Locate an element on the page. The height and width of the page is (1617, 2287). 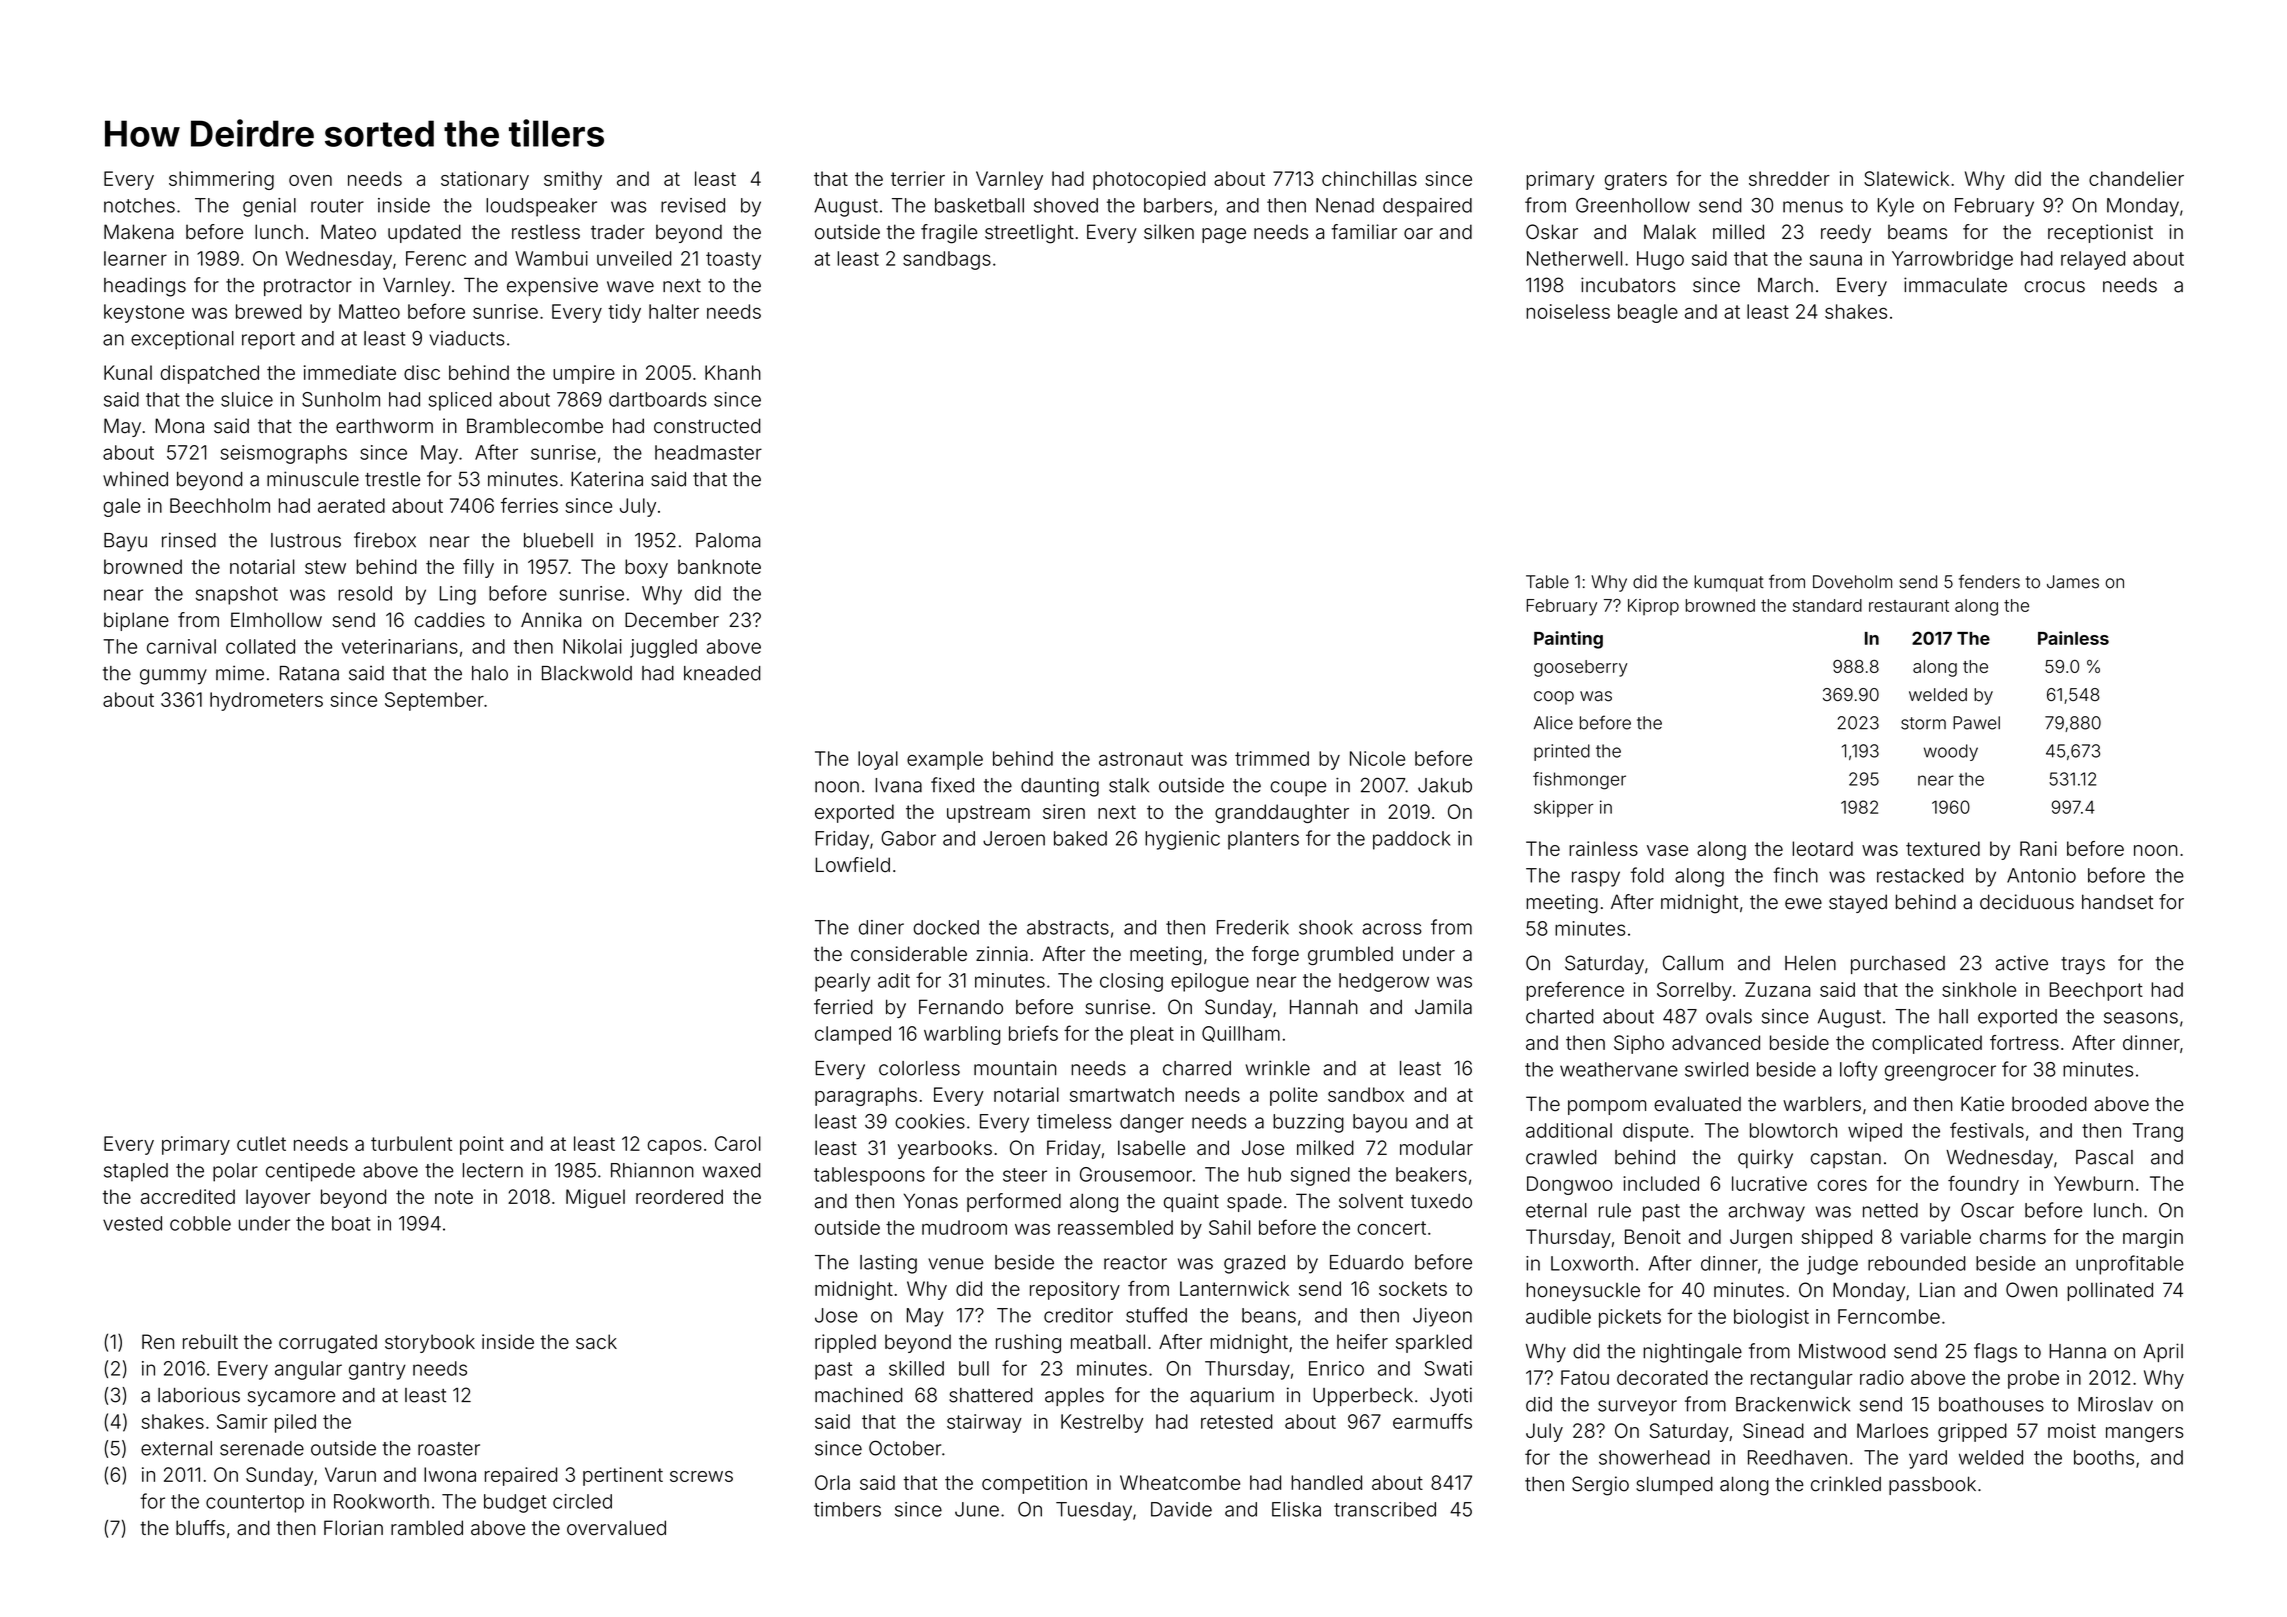
mangers is located at coordinates (2144, 1434).
